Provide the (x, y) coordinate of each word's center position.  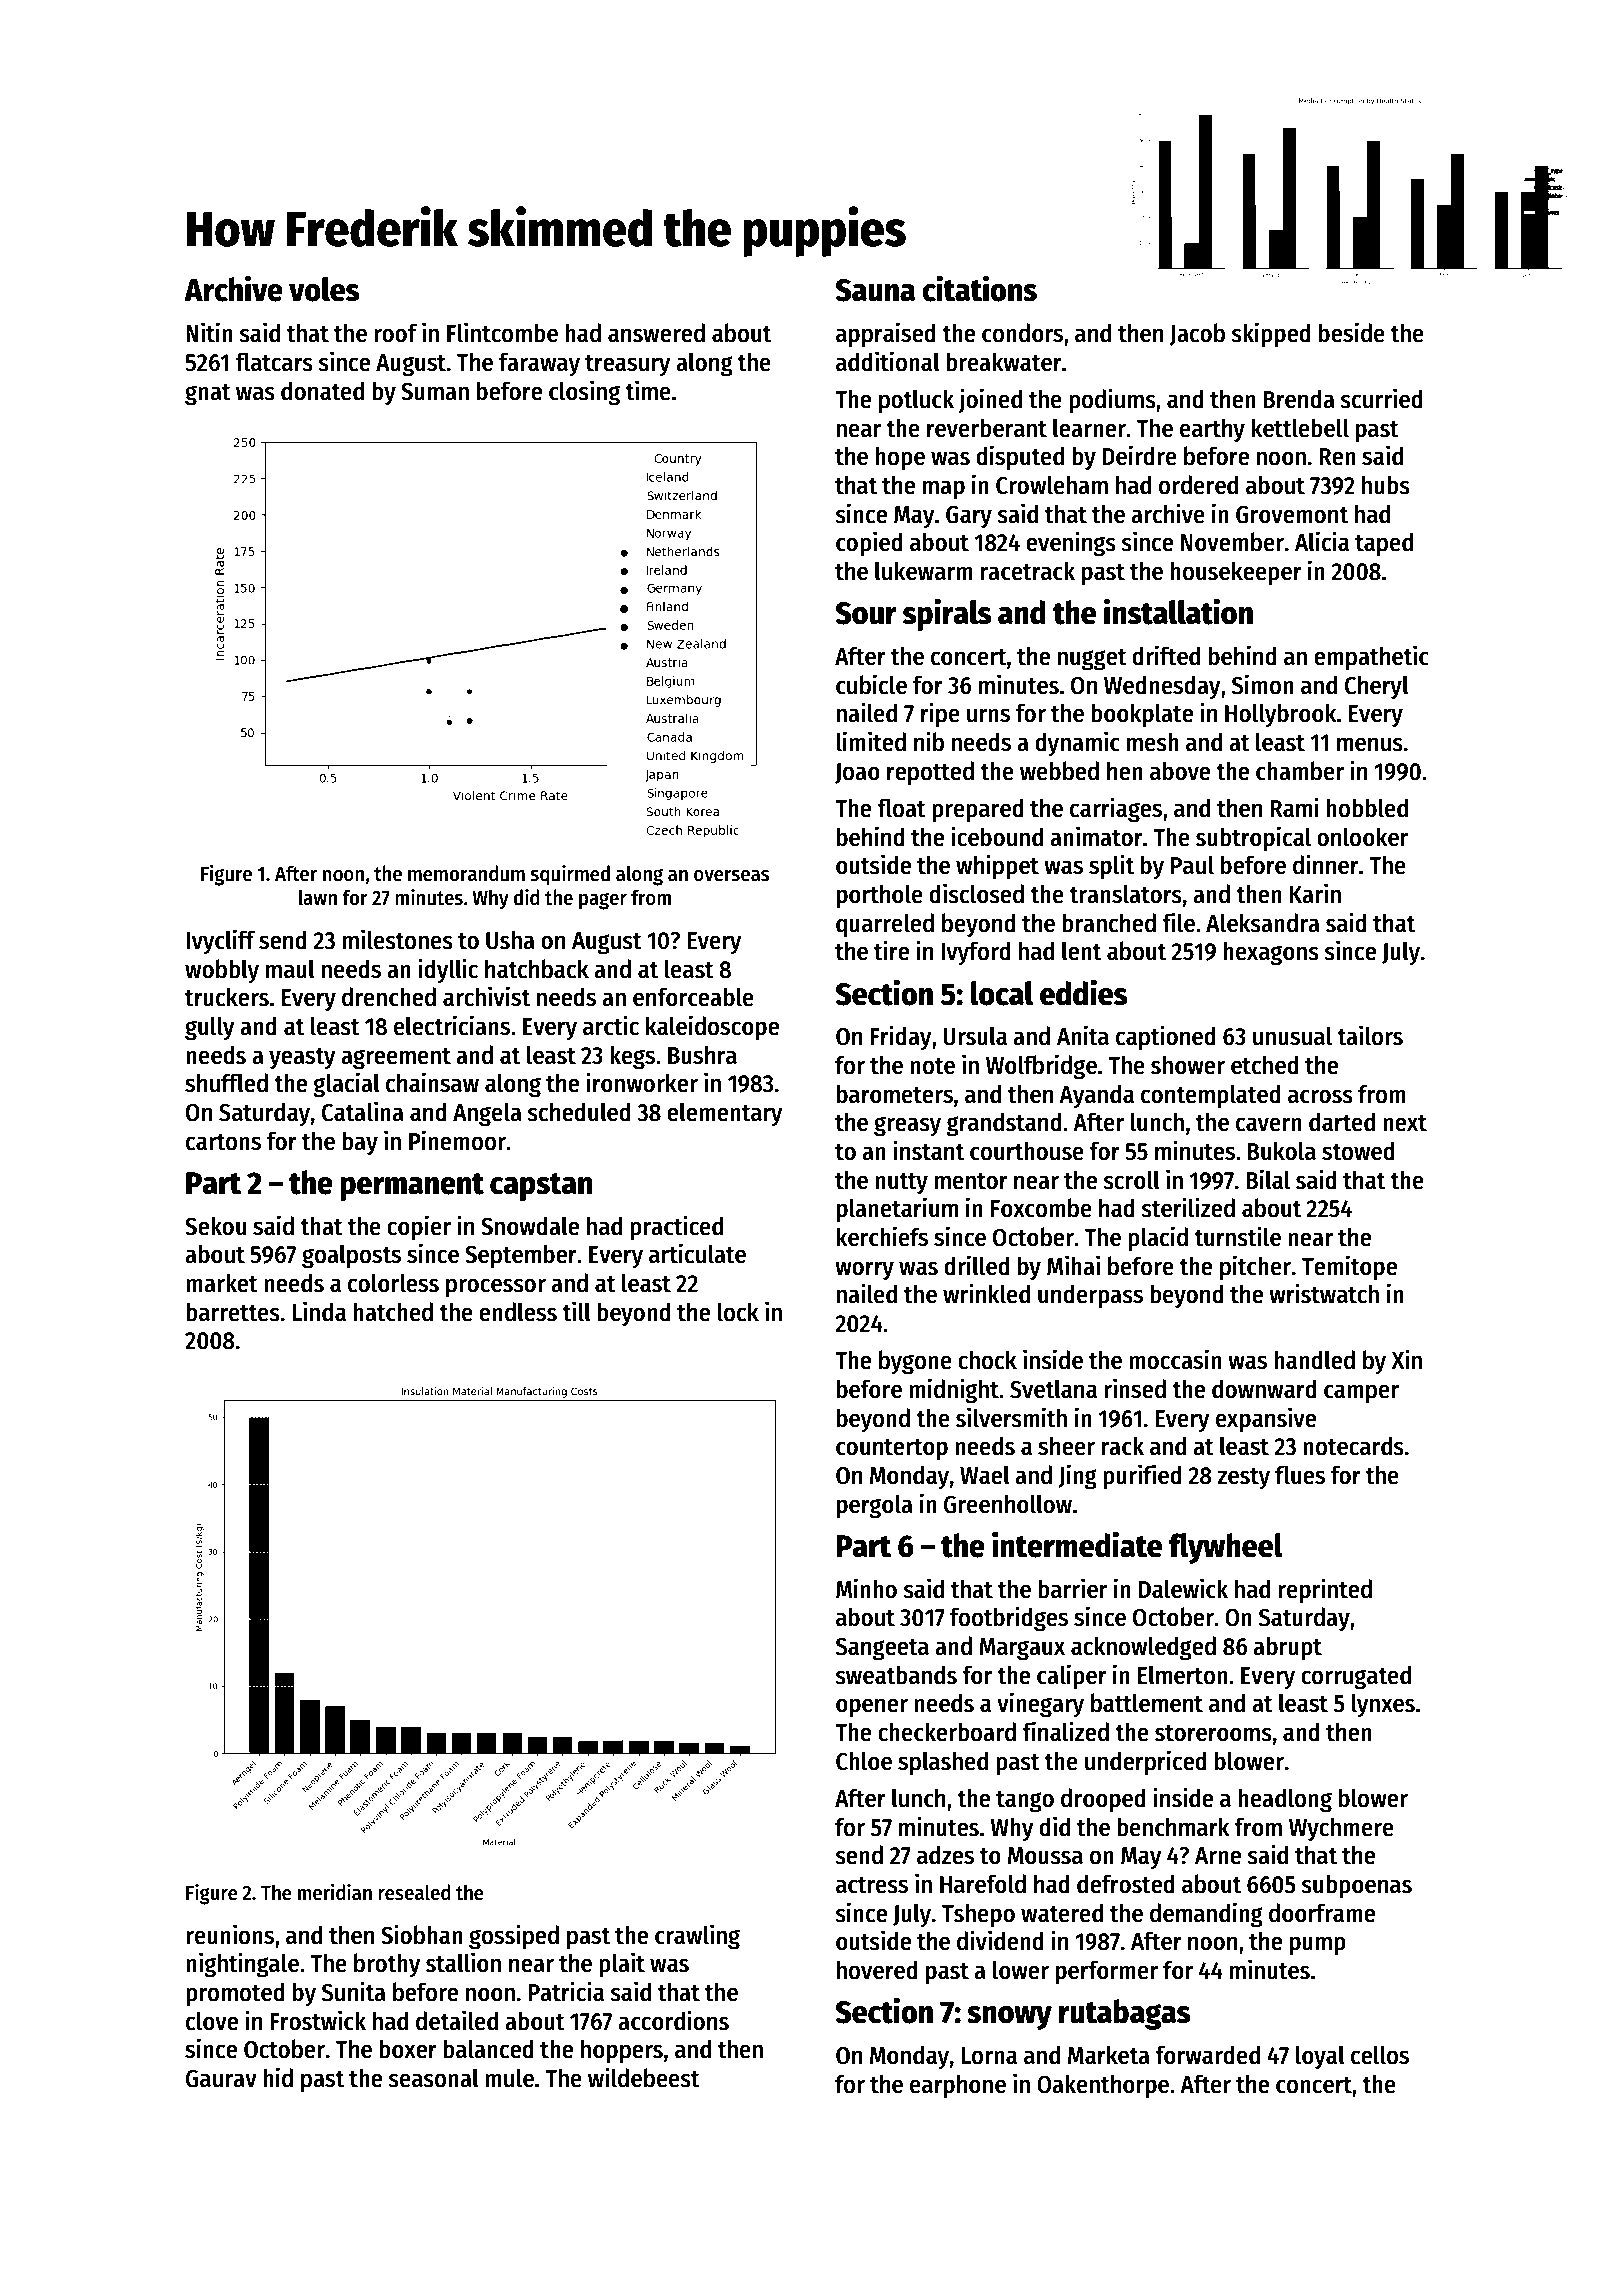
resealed (414, 1892)
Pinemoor (457, 1140)
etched (1265, 1065)
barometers (895, 1094)
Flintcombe (502, 332)
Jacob (1197, 334)
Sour (866, 613)
